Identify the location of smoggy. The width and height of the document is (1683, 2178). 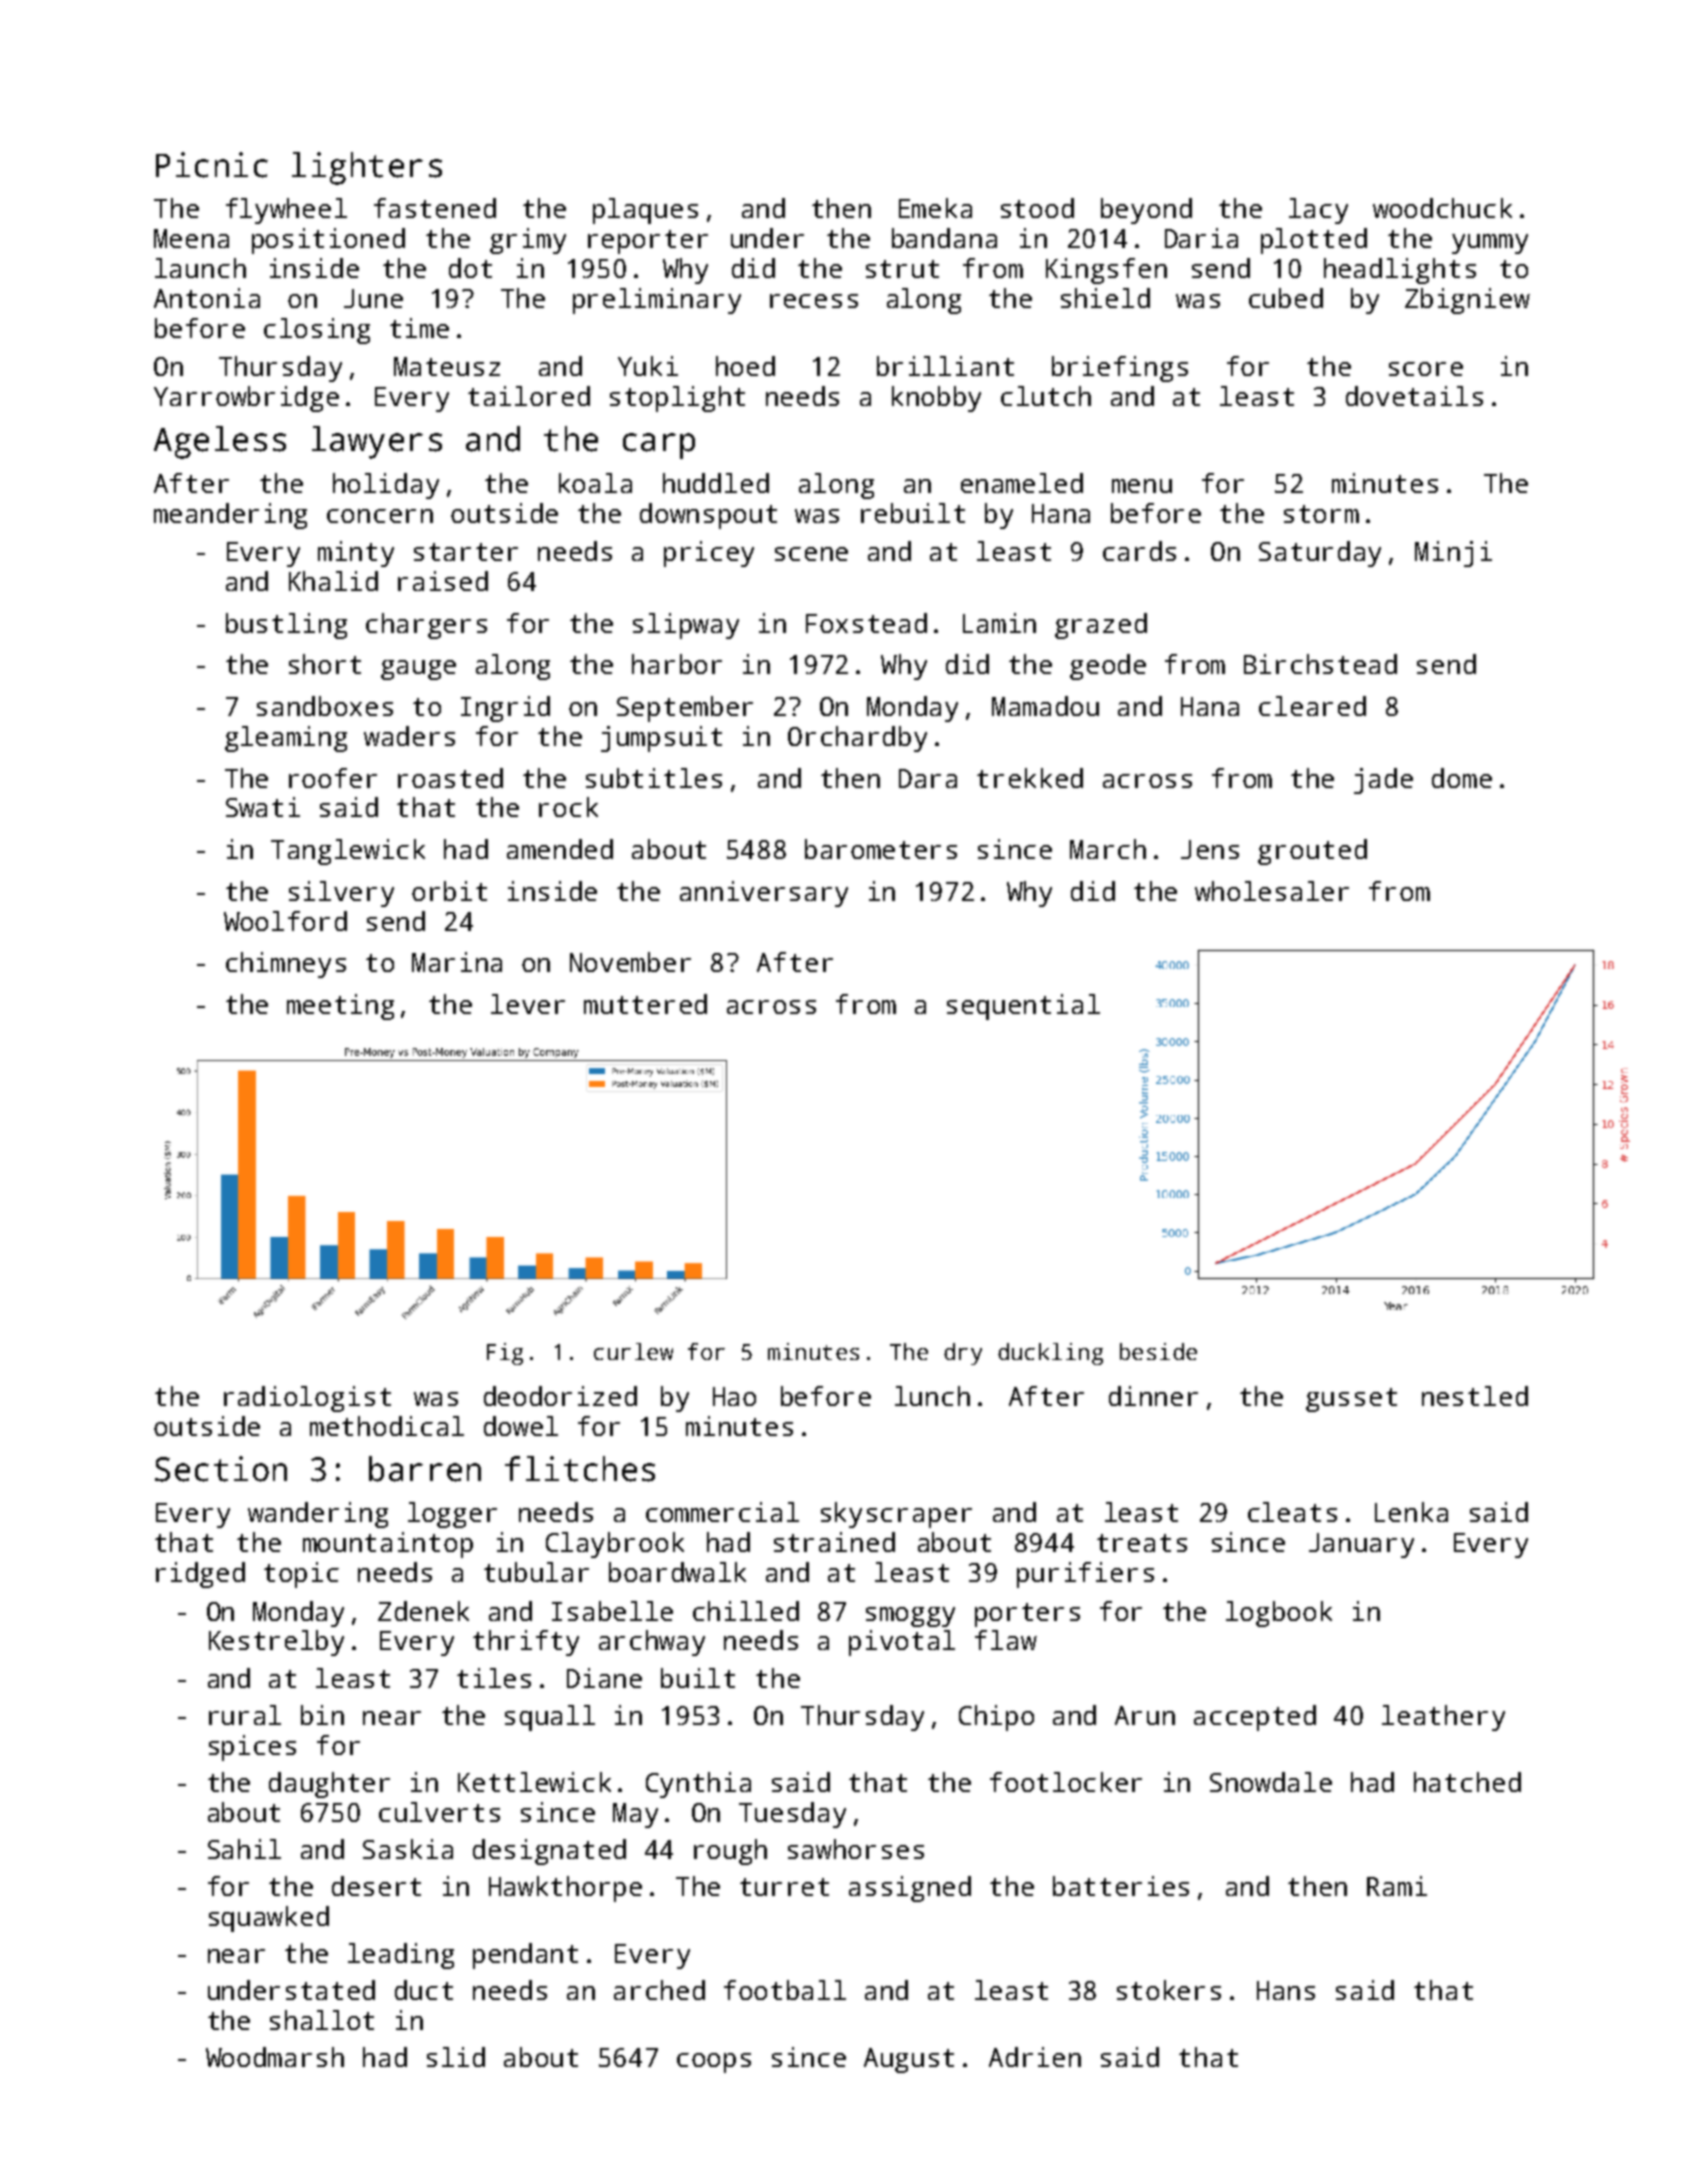
(910, 1617).
